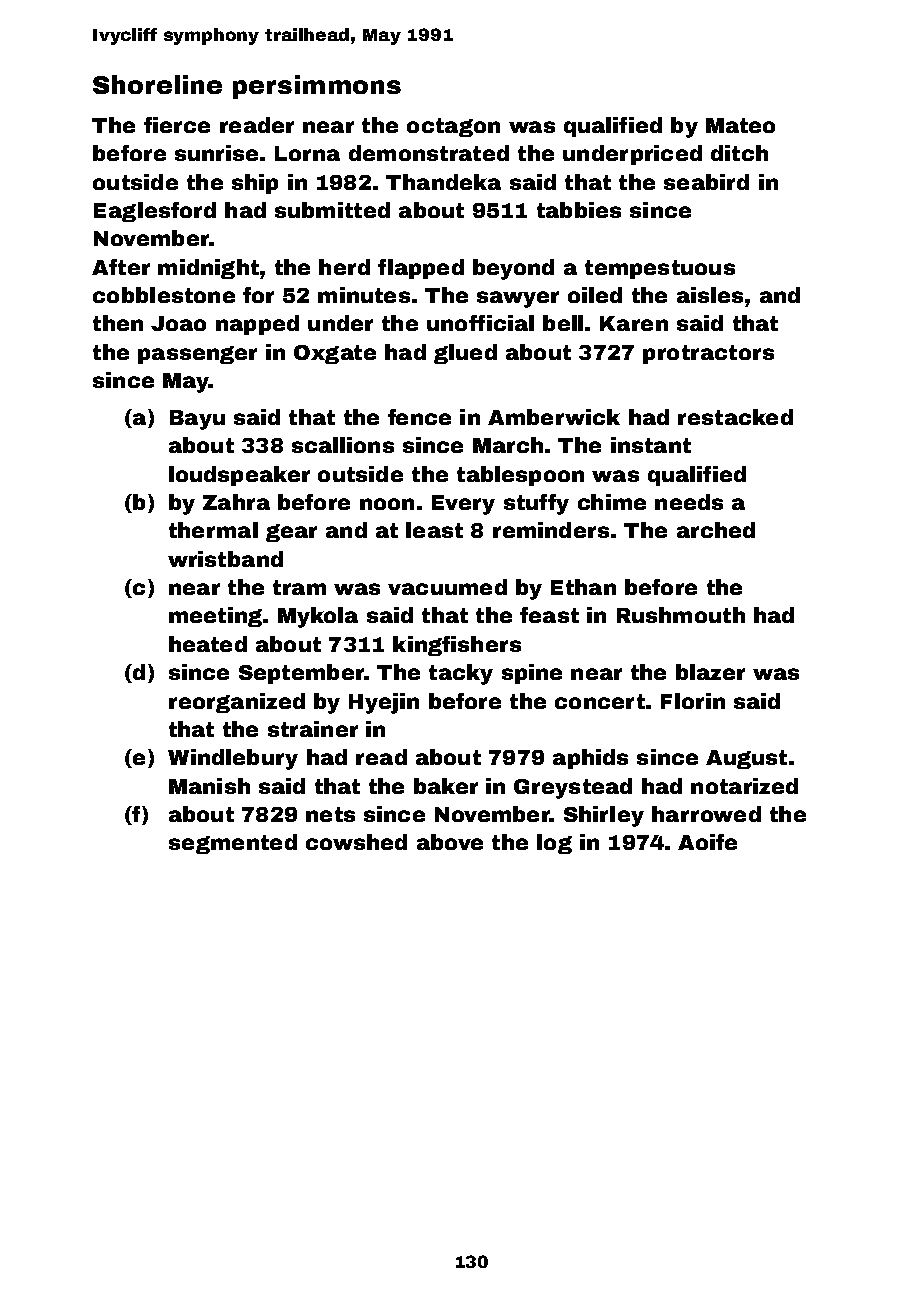 This screenshot has height=1316, width=908. What do you see at coordinates (740, 125) in the screenshot?
I see `Mateo` at bounding box center [740, 125].
